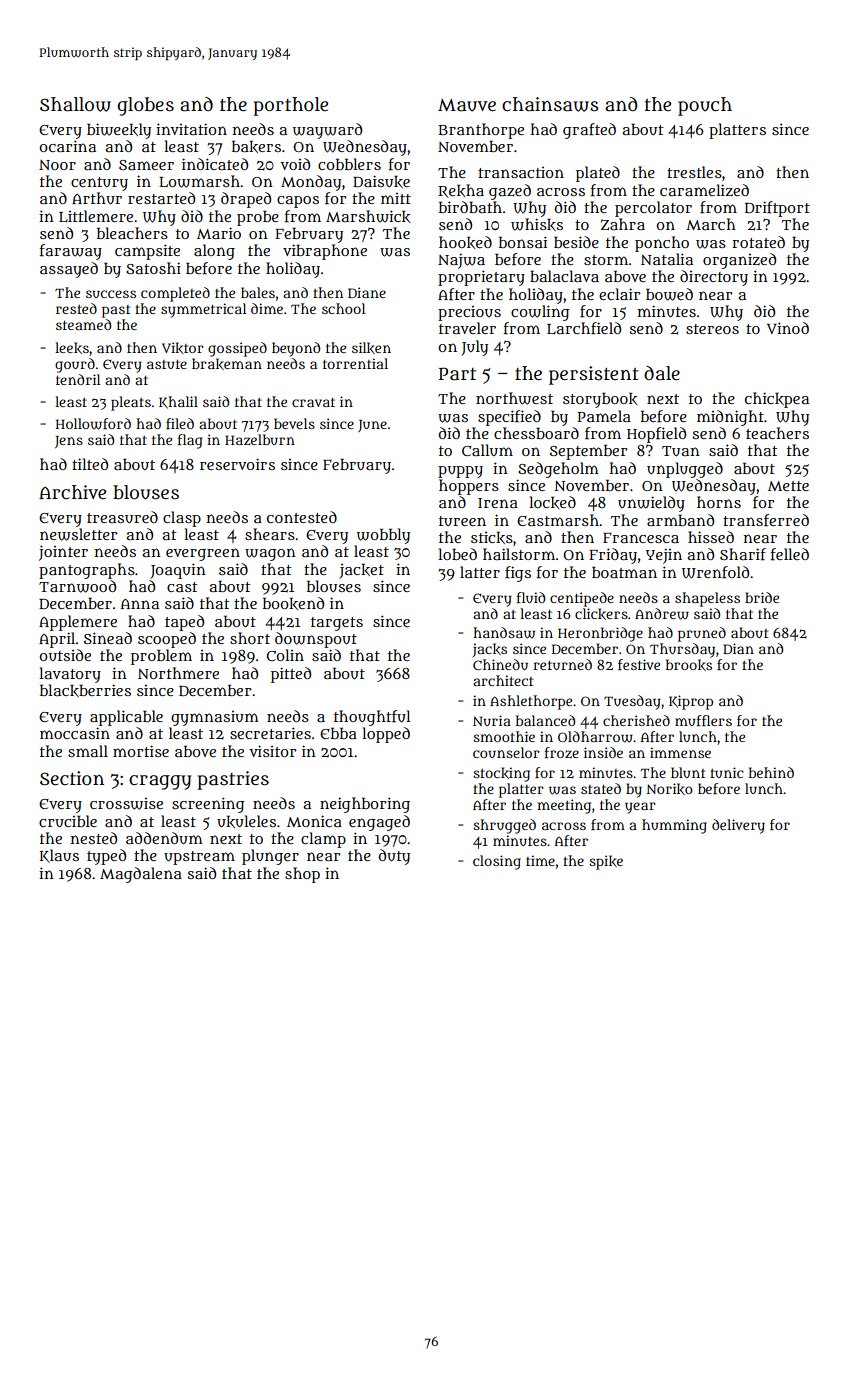 This document has width=849, height=1400. I want to click on porthole, so click(290, 106).
